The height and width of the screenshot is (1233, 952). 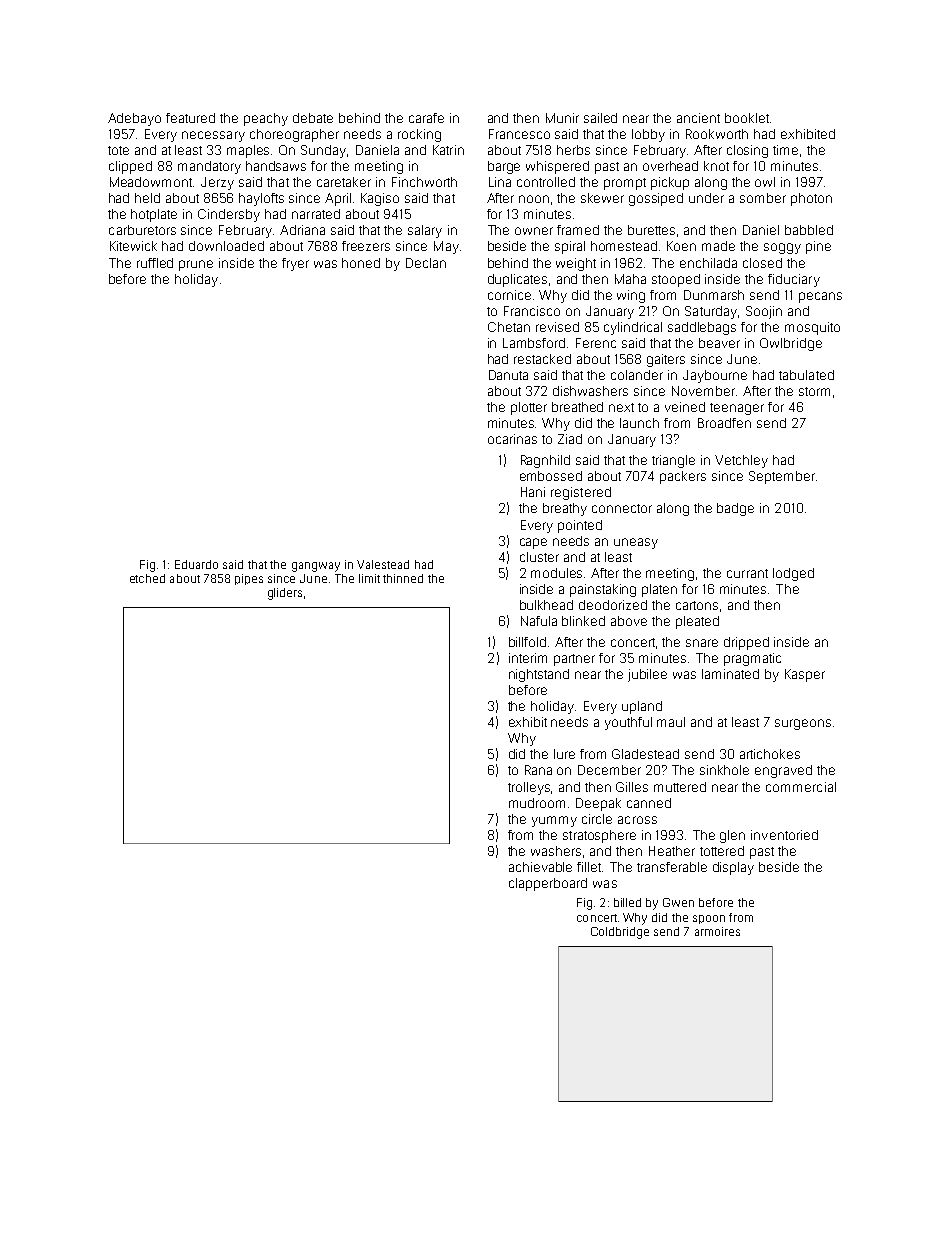 What do you see at coordinates (811, 199) in the screenshot?
I see `photon` at bounding box center [811, 199].
